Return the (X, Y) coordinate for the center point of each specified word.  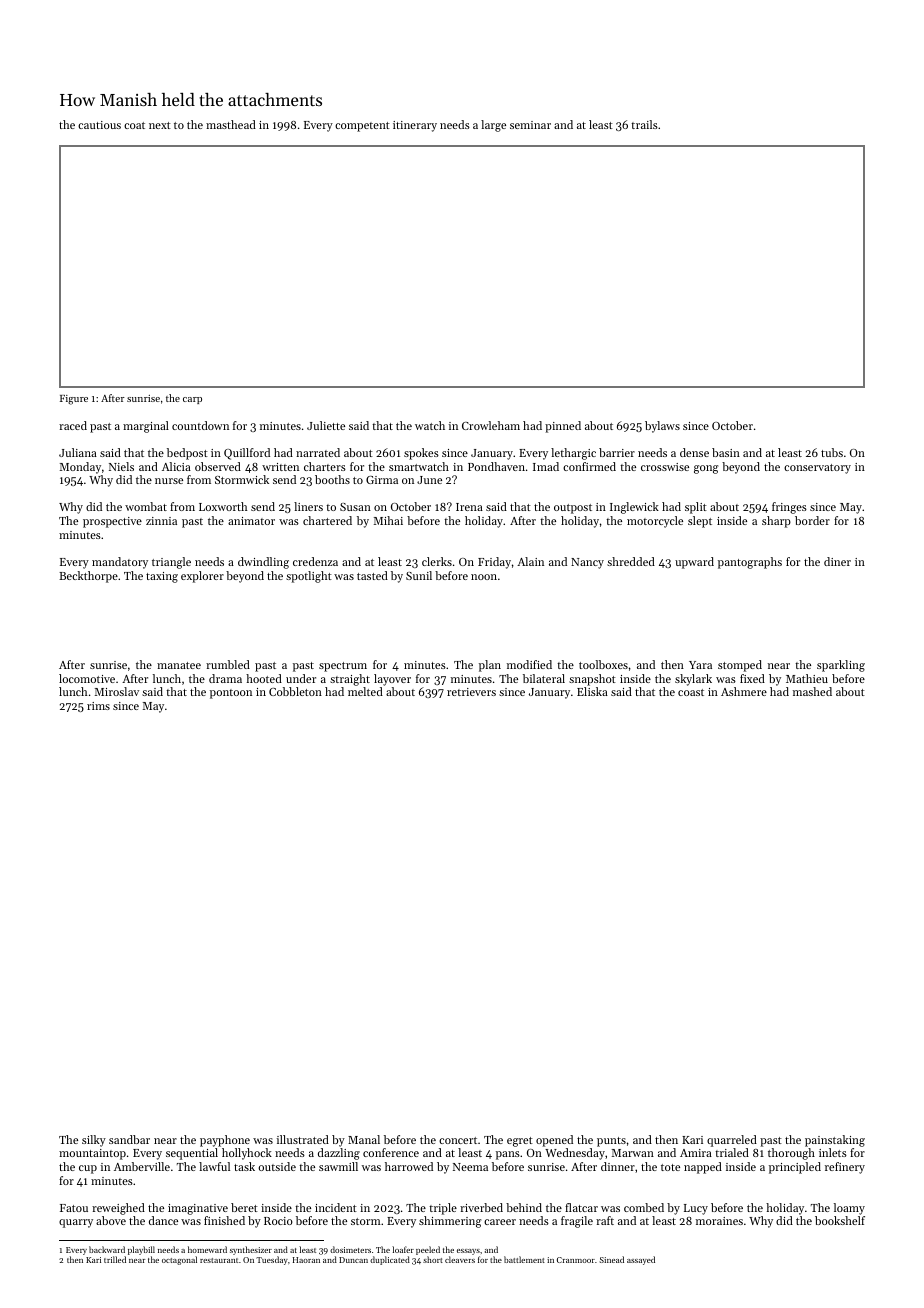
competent (362, 127)
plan (490, 666)
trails (644, 124)
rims (98, 706)
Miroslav (117, 691)
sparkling (841, 666)
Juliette (326, 425)
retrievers (471, 692)
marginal (146, 427)
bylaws (662, 427)
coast (691, 692)
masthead (231, 124)
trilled (115, 1259)
